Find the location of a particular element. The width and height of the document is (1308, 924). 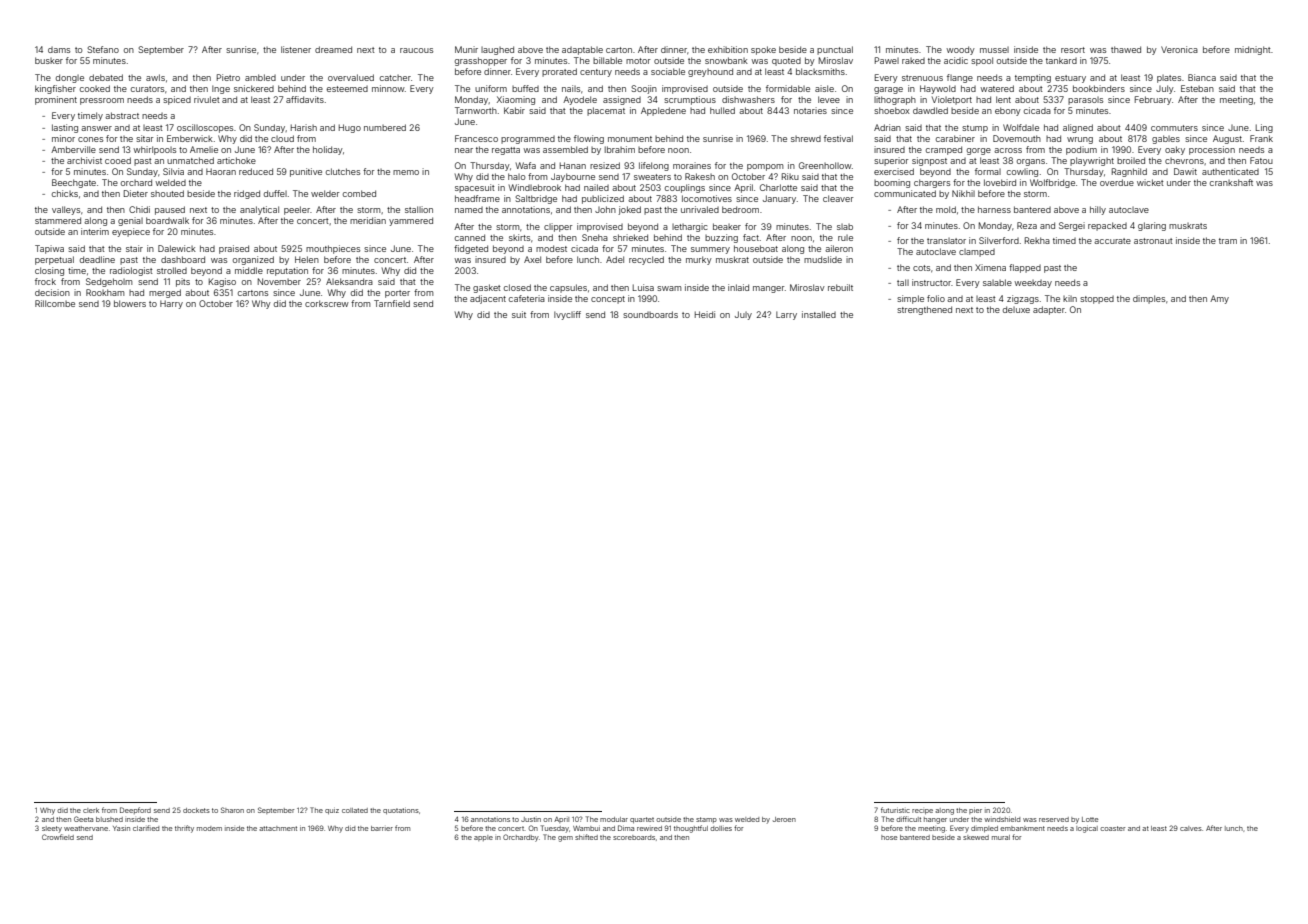

Sharon is located at coordinates (232, 810).
